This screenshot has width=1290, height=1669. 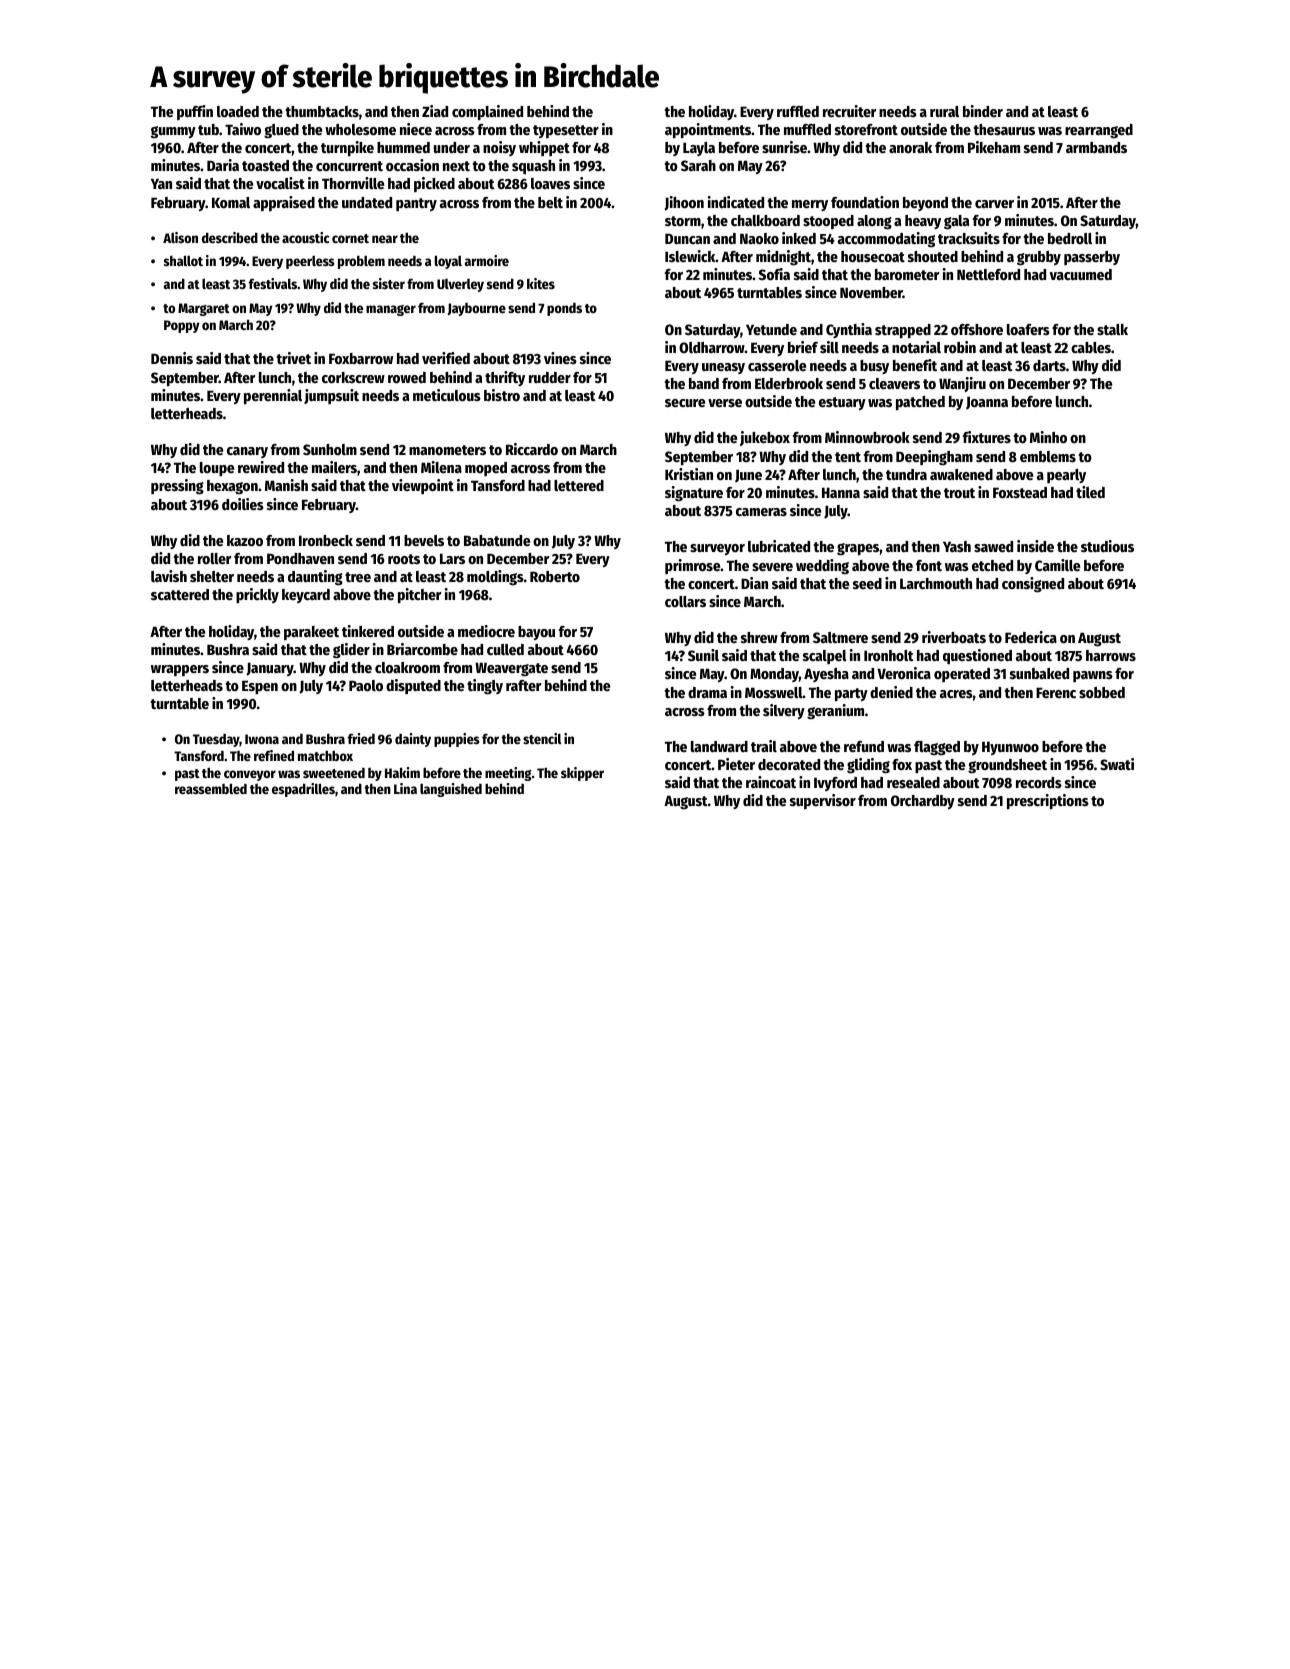 What do you see at coordinates (334, 773) in the screenshot?
I see `sweetened` at bounding box center [334, 773].
